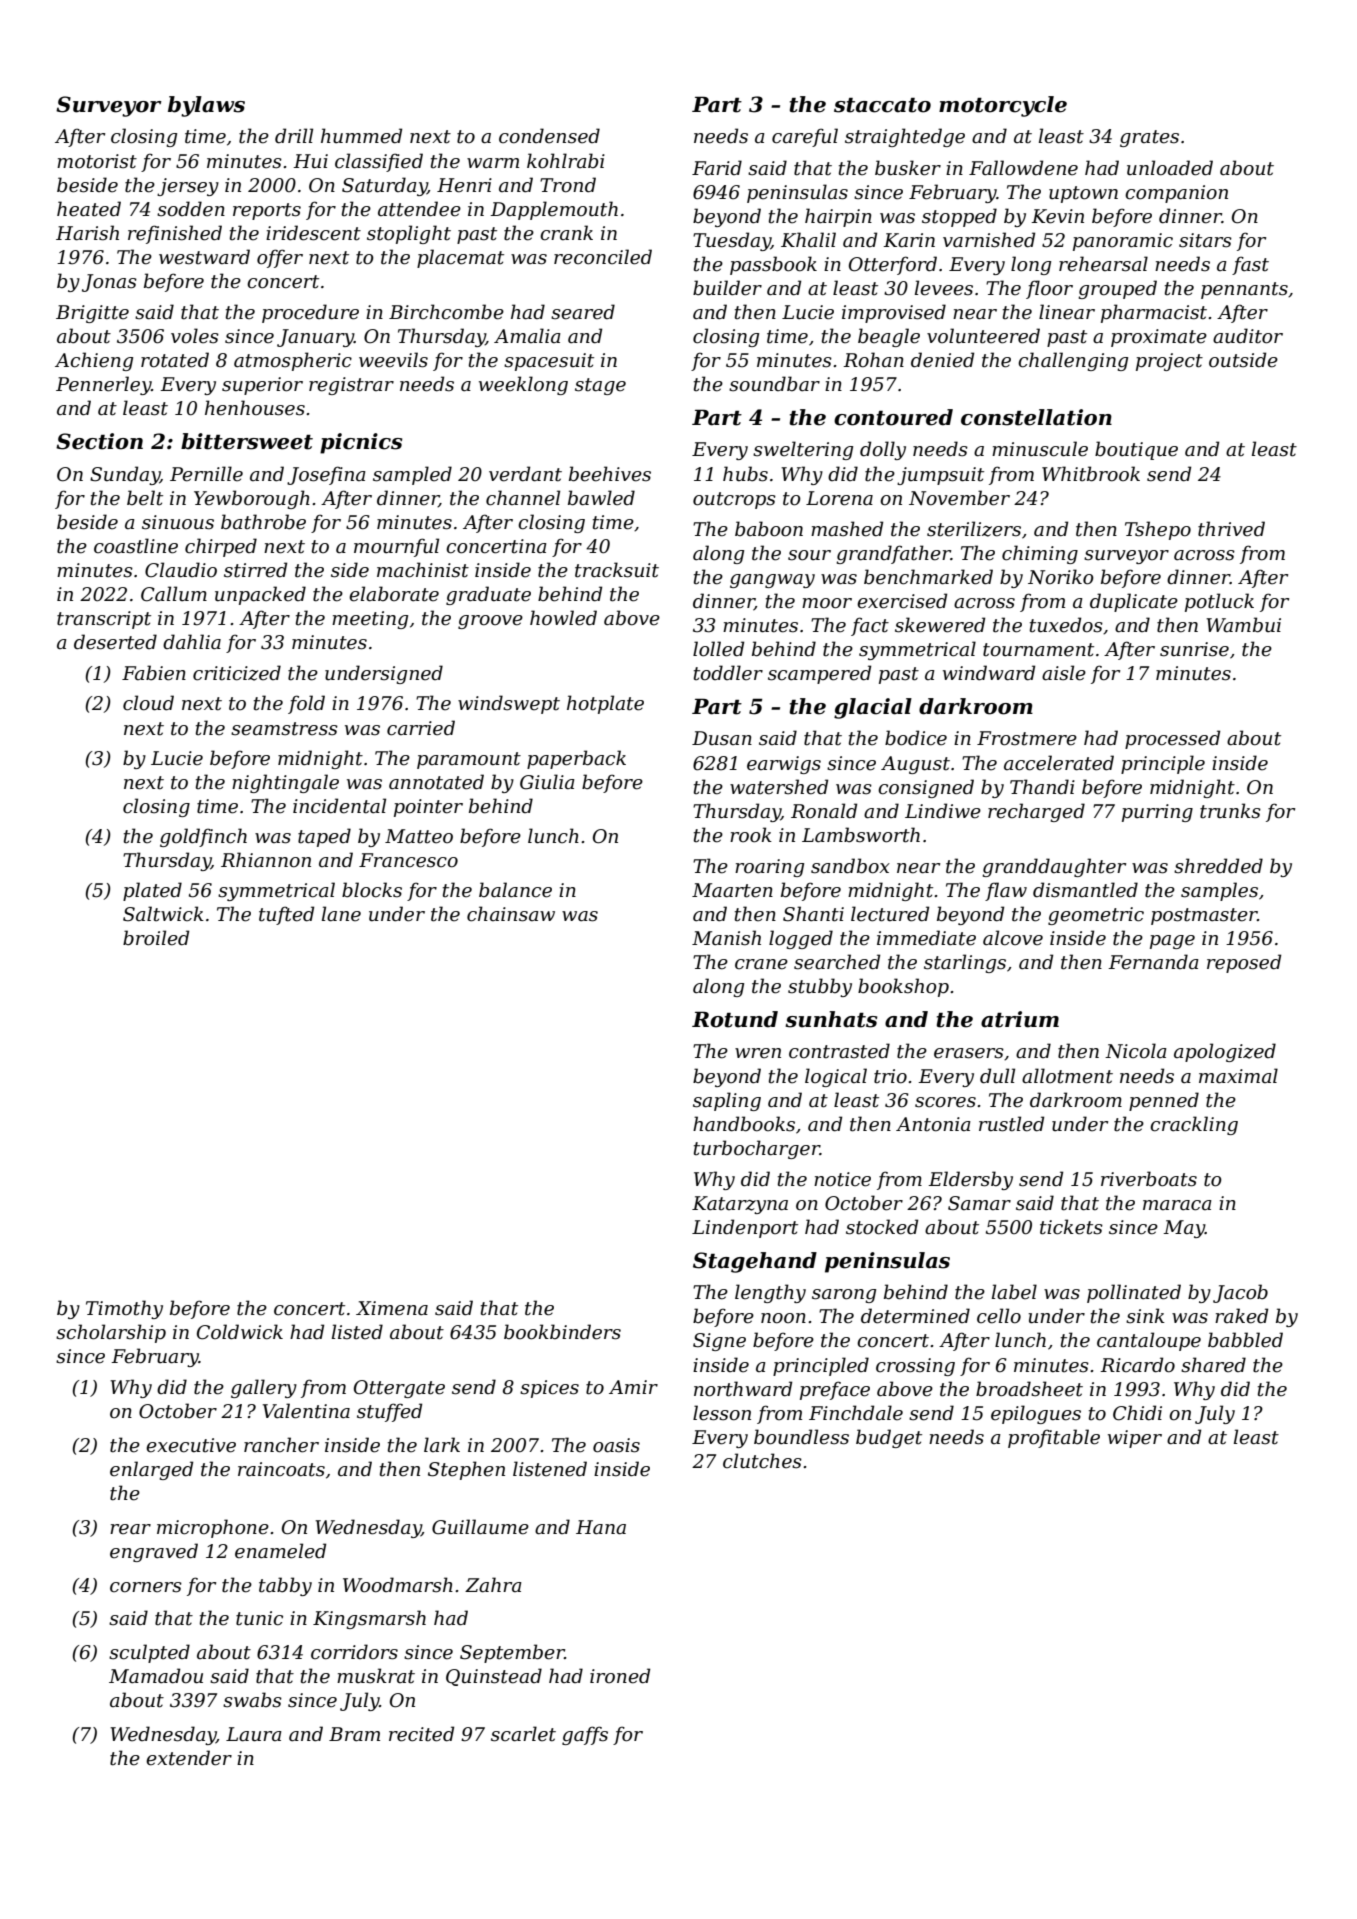 This screenshot has width=1357, height=1919. What do you see at coordinates (206, 106) in the screenshot?
I see `bylaws` at bounding box center [206, 106].
